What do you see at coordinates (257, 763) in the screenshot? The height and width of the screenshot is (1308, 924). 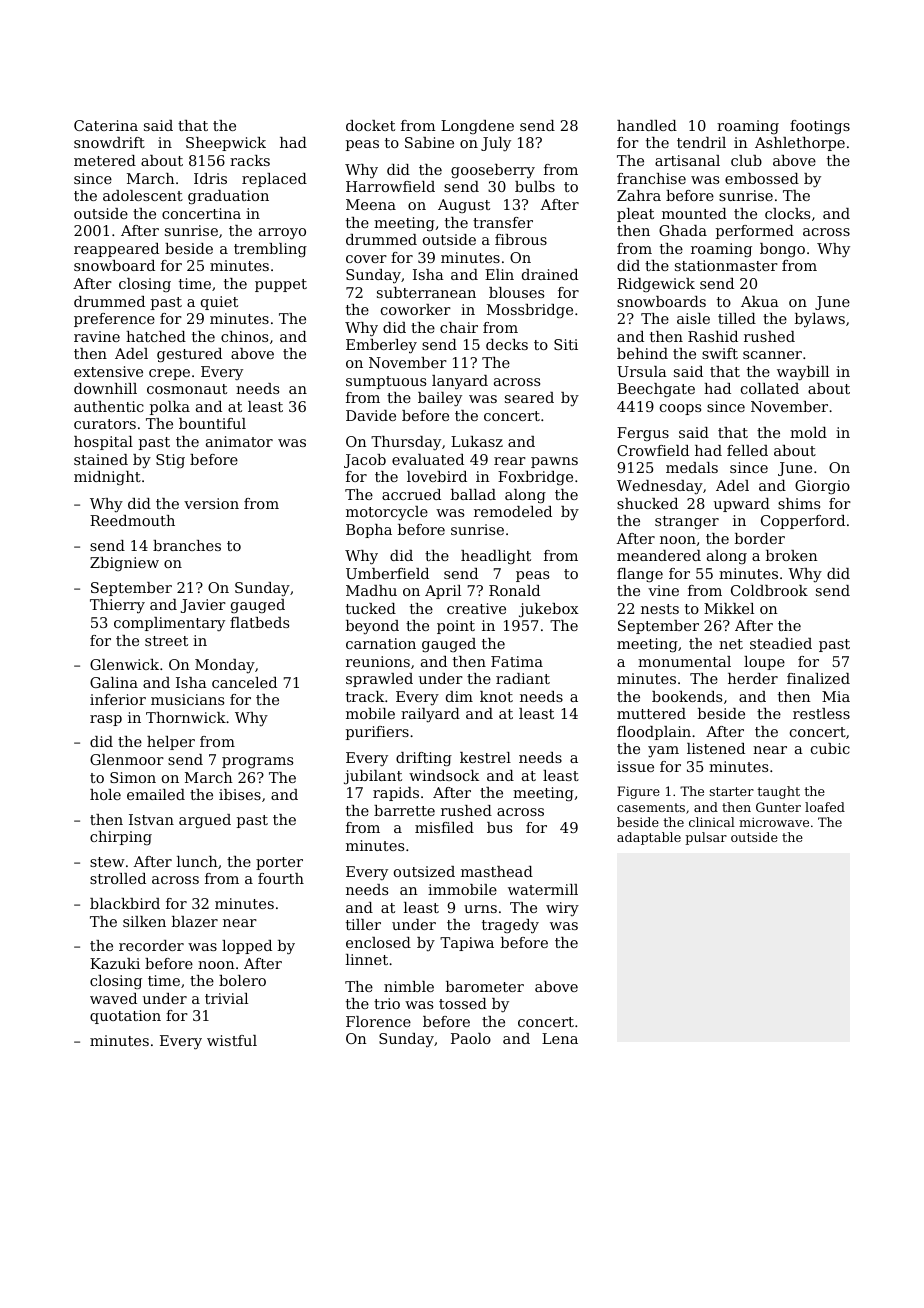 I see `programs` at bounding box center [257, 763].
